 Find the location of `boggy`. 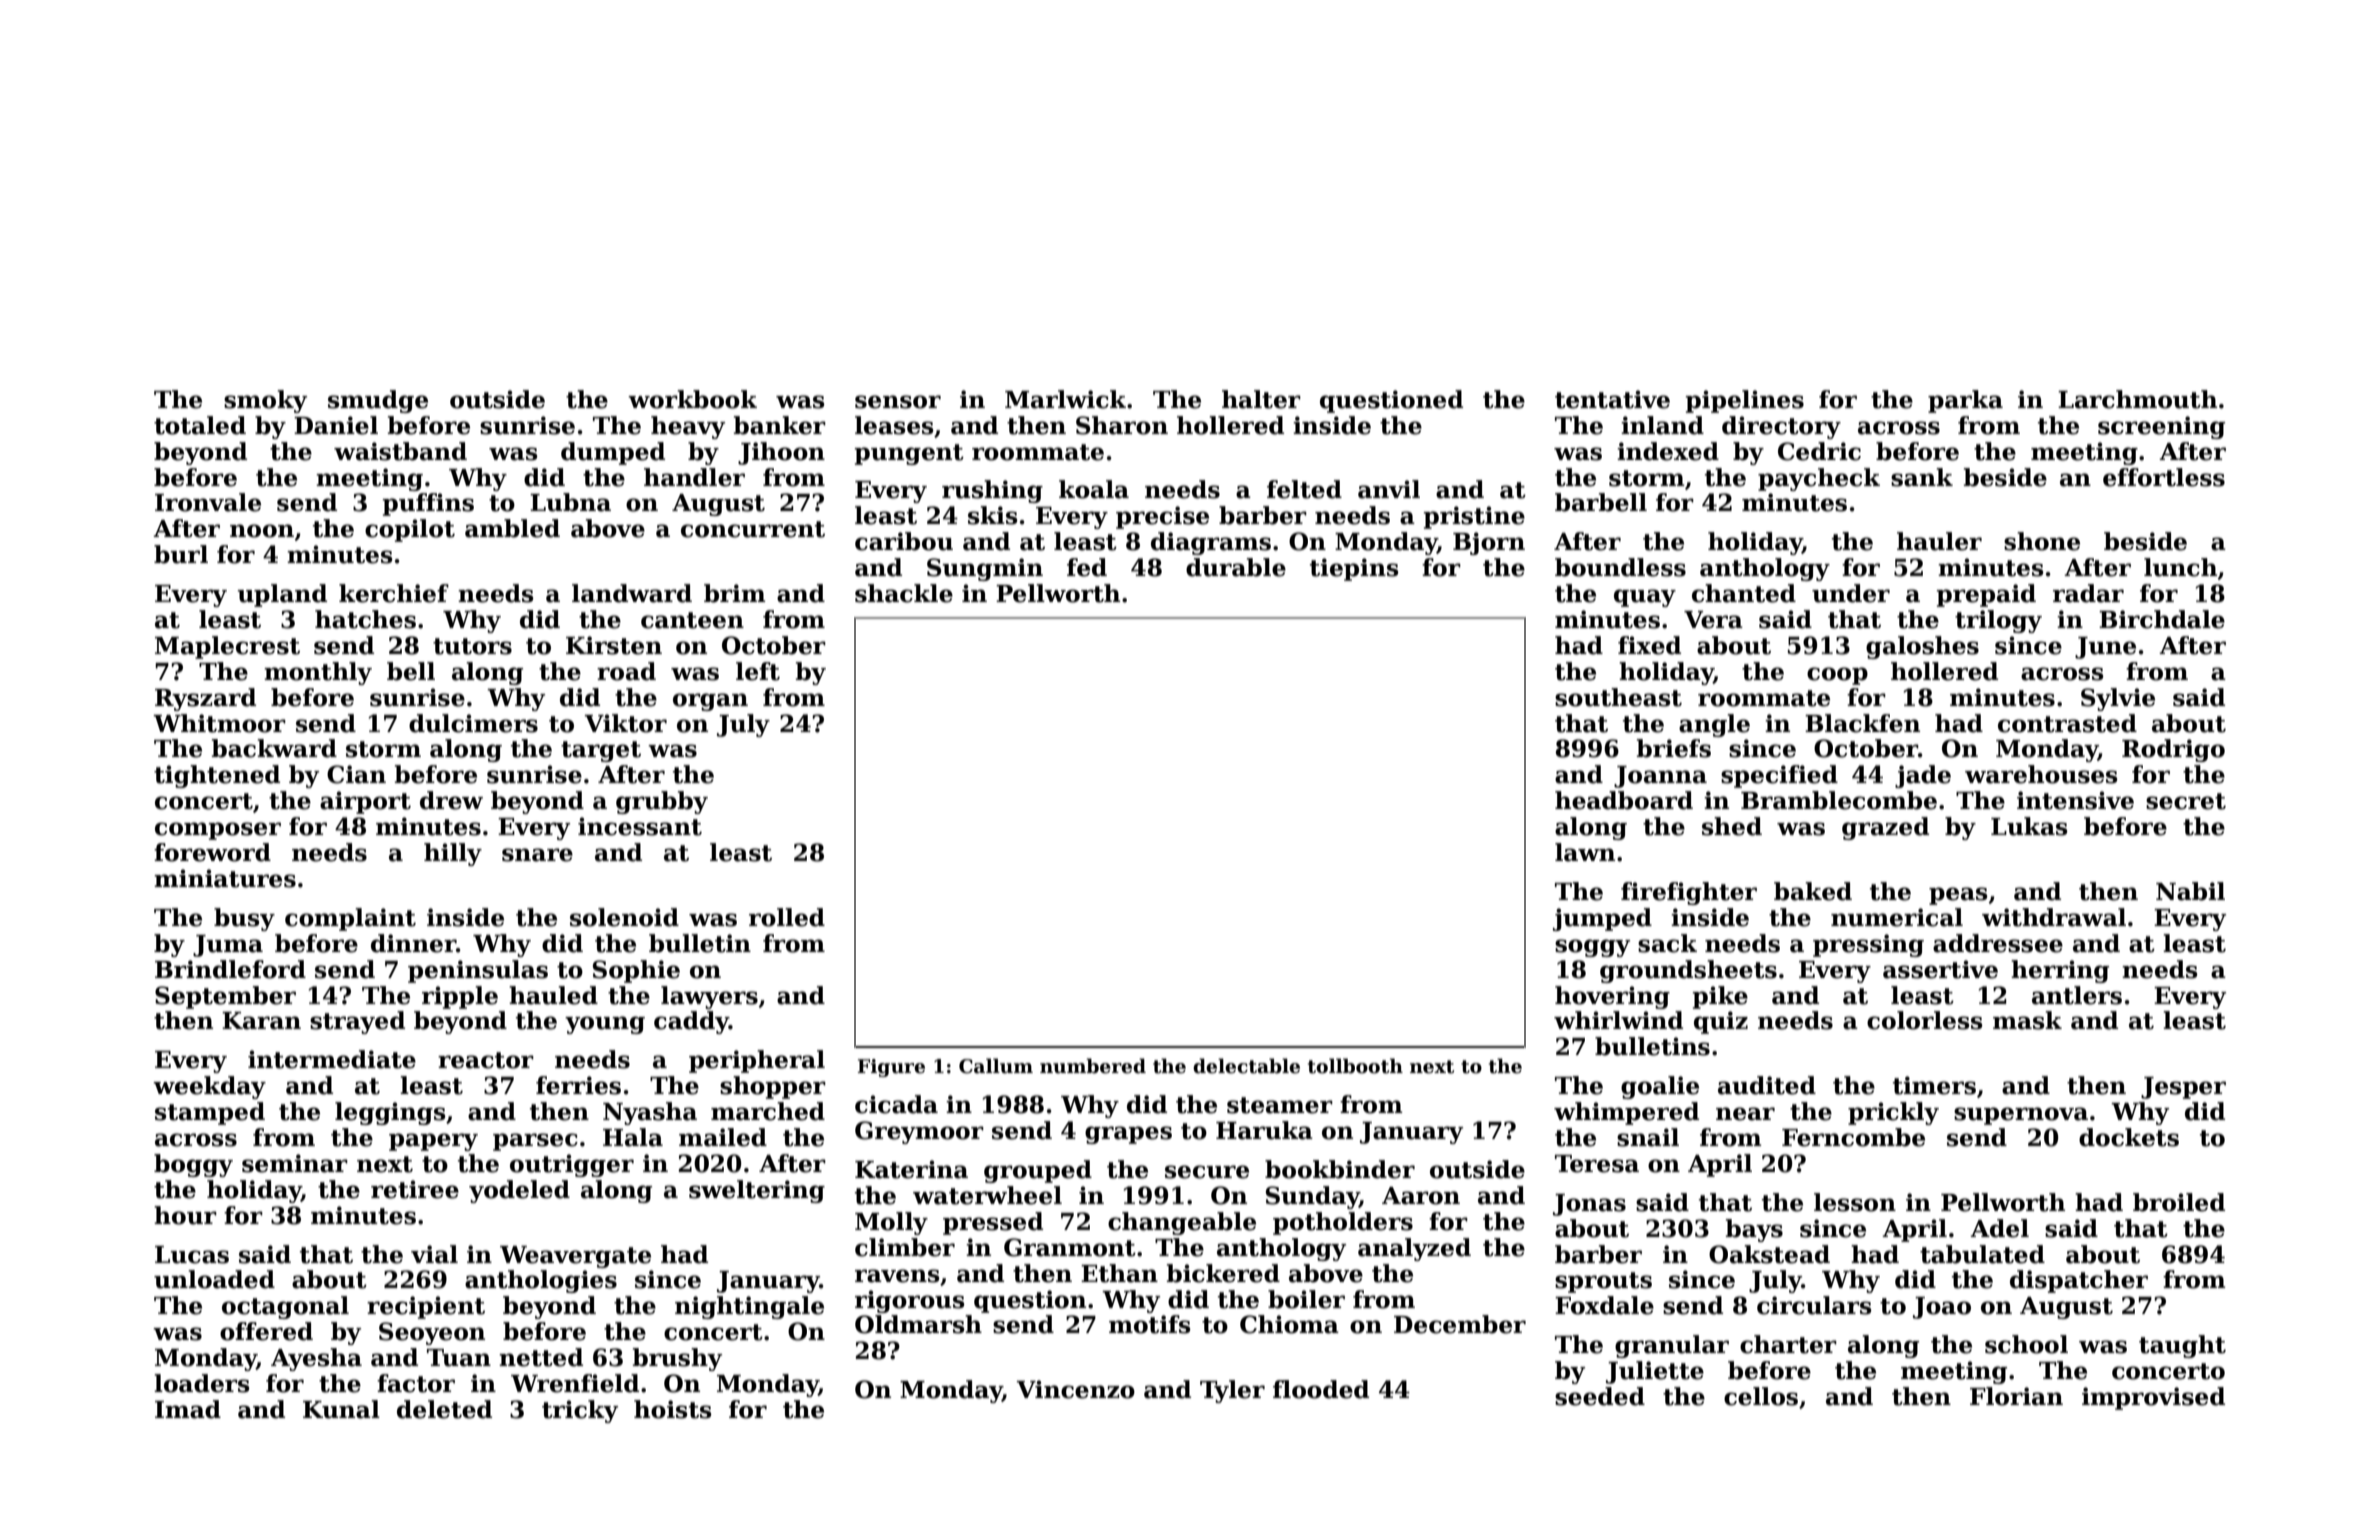

boggy is located at coordinates (193, 1165).
